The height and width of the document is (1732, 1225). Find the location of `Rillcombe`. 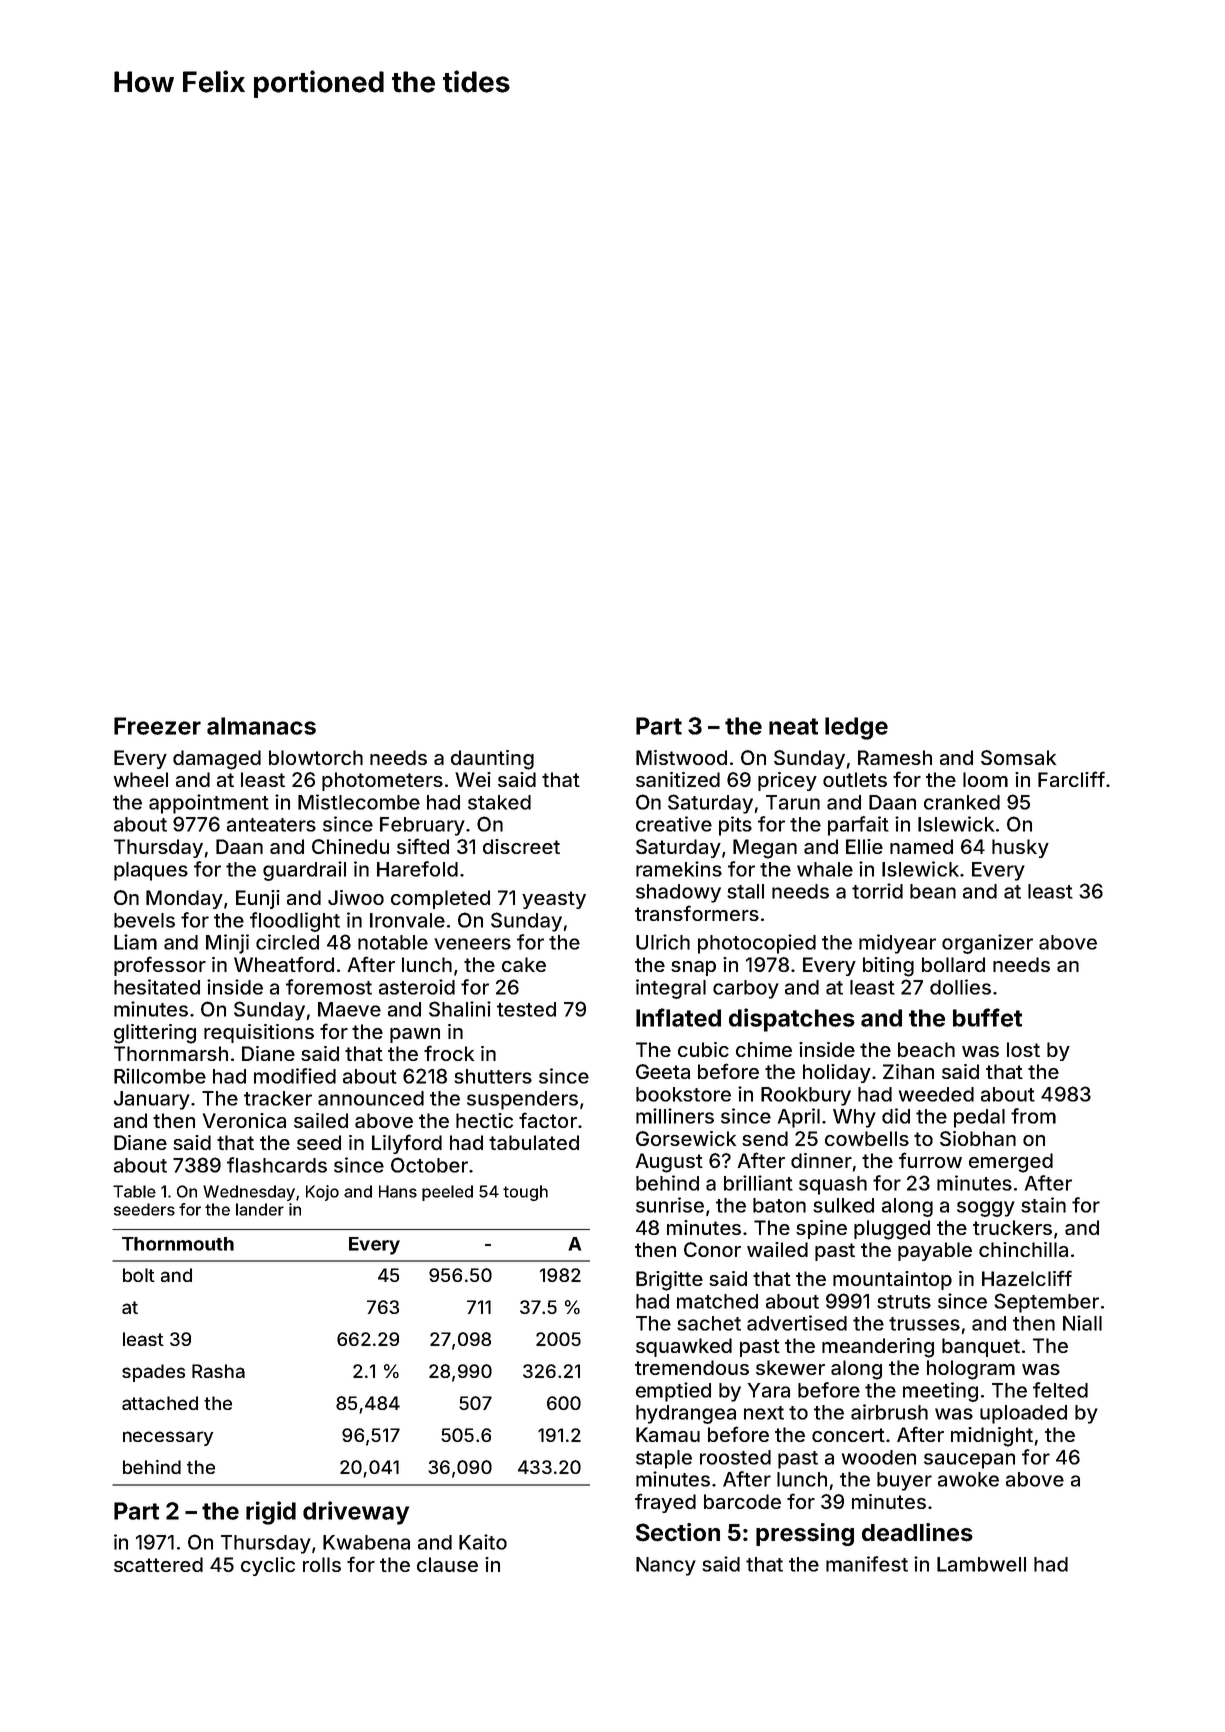

Rillcombe is located at coordinates (160, 1076).
